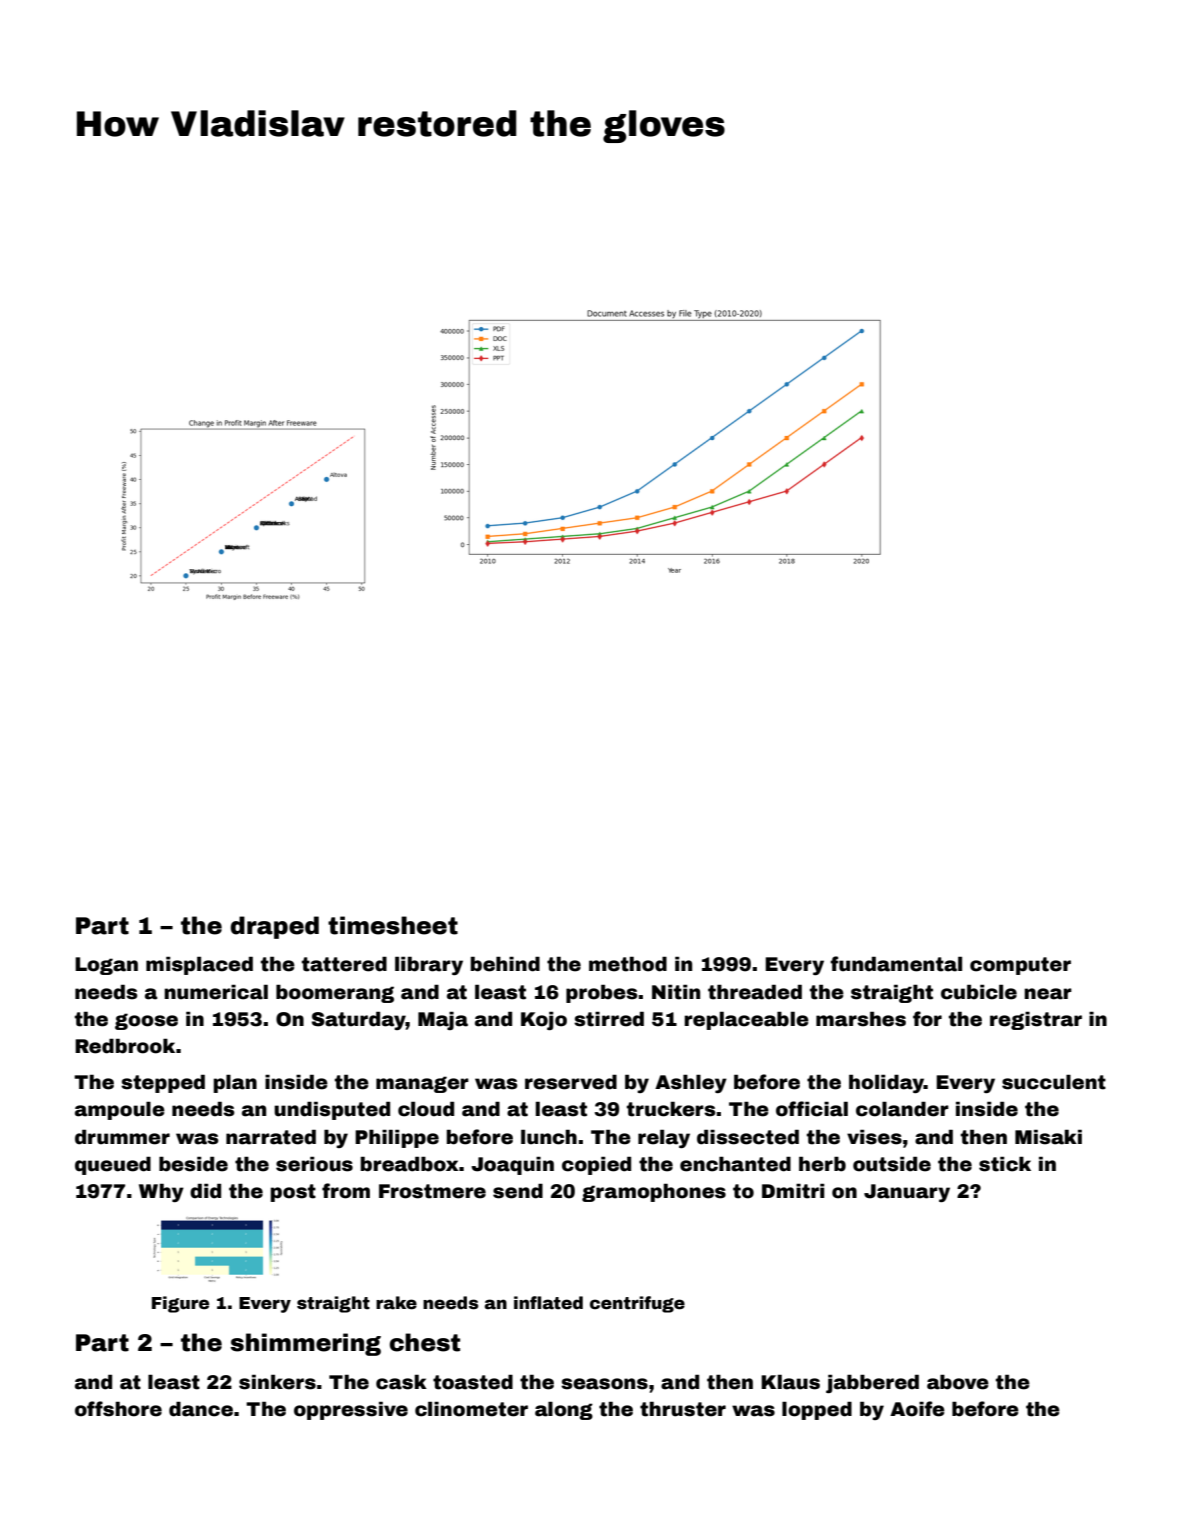 Image resolution: width=1186 pixels, height=1534 pixels. What do you see at coordinates (896, 964) in the screenshot?
I see `fundamental` at bounding box center [896, 964].
